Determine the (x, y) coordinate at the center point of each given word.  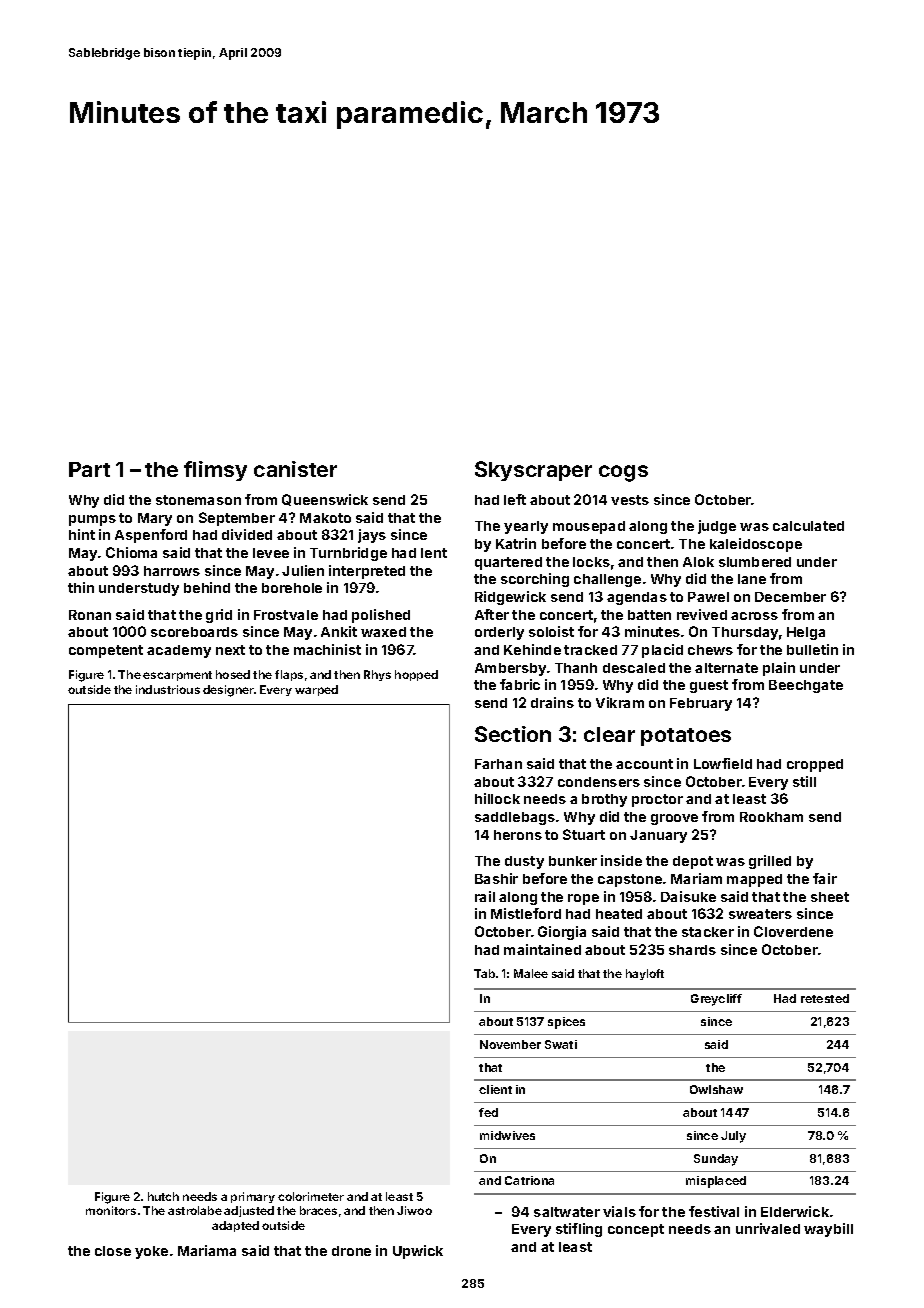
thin (81, 587)
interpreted (367, 572)
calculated (808, 526)
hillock (497, 798)
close (113, 1251)
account (644, 764)
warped (316, 690)
